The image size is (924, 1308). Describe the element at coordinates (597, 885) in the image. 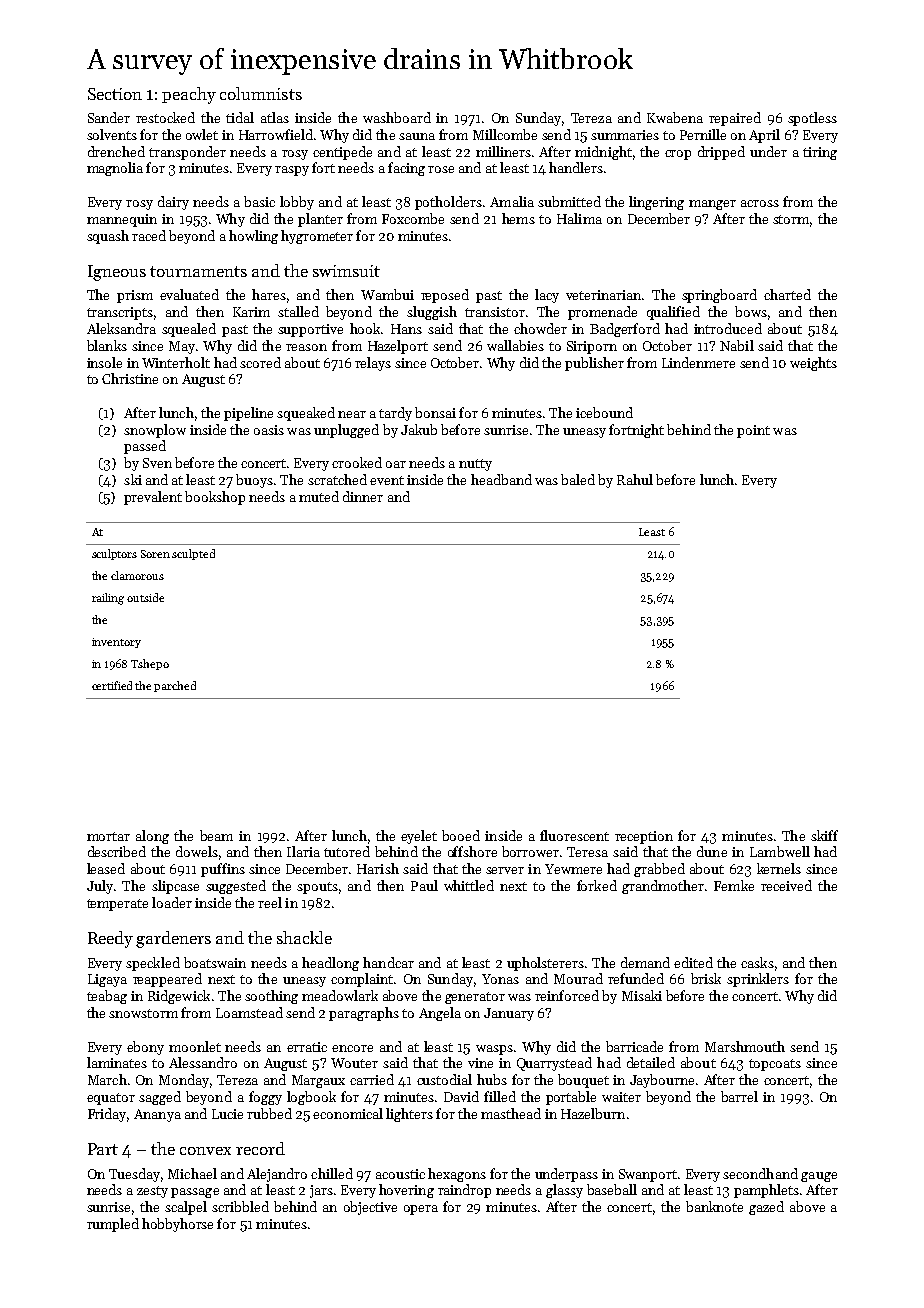

I see `forked` at that location.
